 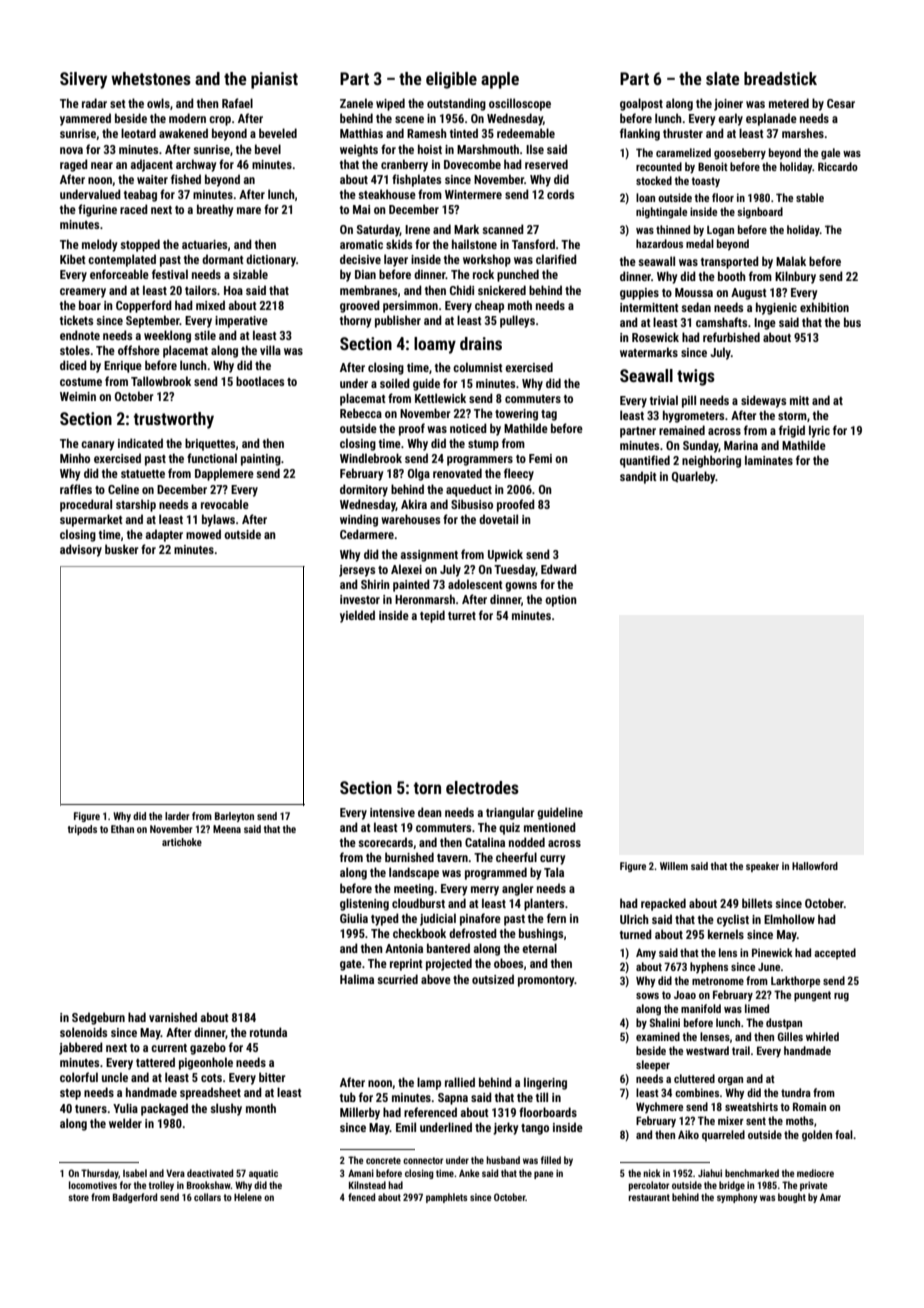 What do you see at coordinates (696, 307) in the document?
I see `sedan` at bounding box center [696, 307].
